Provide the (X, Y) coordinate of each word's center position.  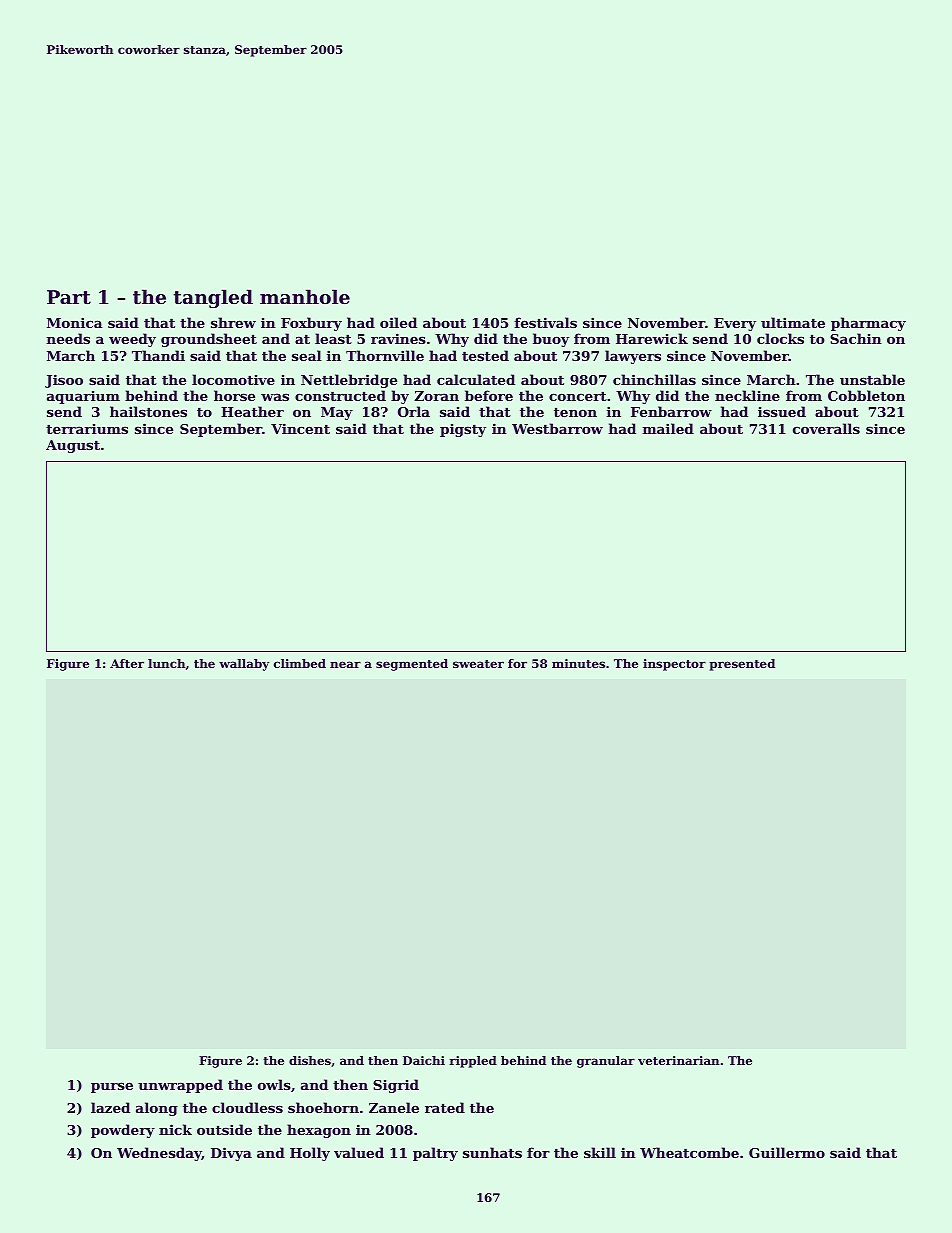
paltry (435, 1154)
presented (742, 665)
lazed (110, 1107)
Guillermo (787, 1152)
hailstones (148, 411)
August (73, 446)
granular (606, 1062)
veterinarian (678, 1060)
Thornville (385, 355)
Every (735, 324)
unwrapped (180, 1086)
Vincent (300, 428)
